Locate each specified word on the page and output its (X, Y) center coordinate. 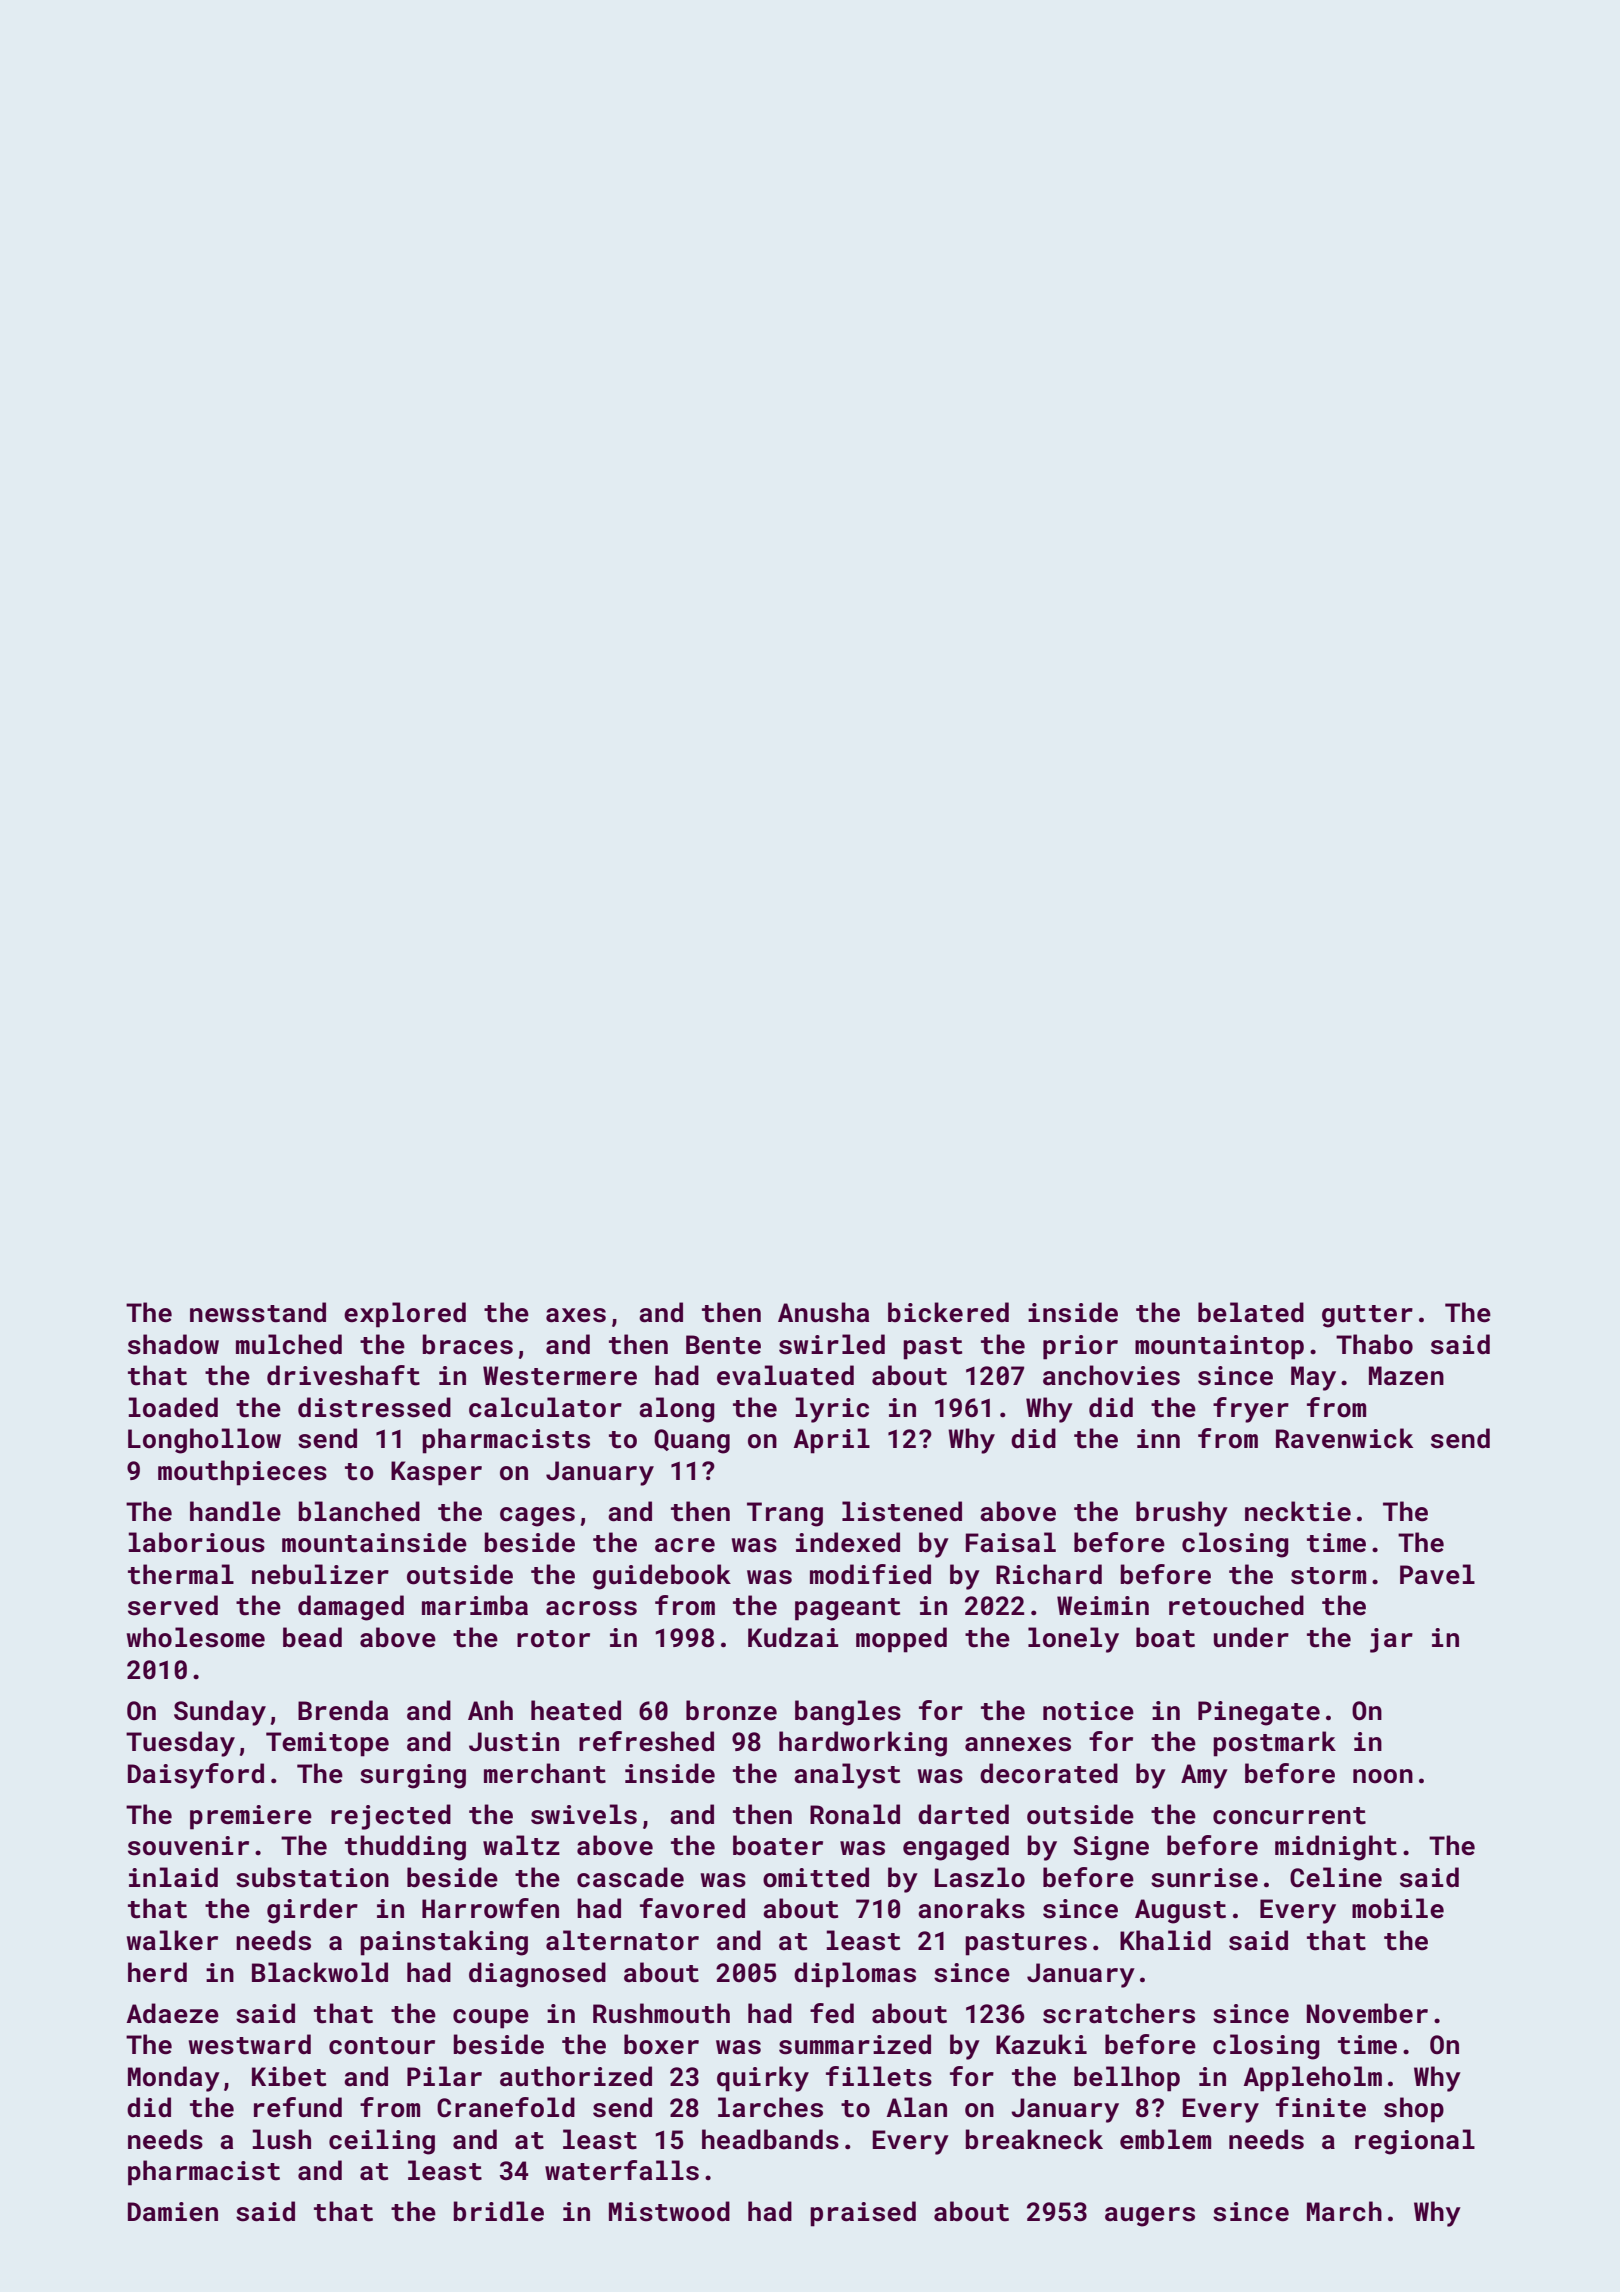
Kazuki (1041, 2044)
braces (468, 1344)
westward (250, 2044)
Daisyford (196, 1776)
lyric (832, 1410)
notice (1088, 1711)
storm (1328, 1576)
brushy (1182, 1514)
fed (832, 2013)
